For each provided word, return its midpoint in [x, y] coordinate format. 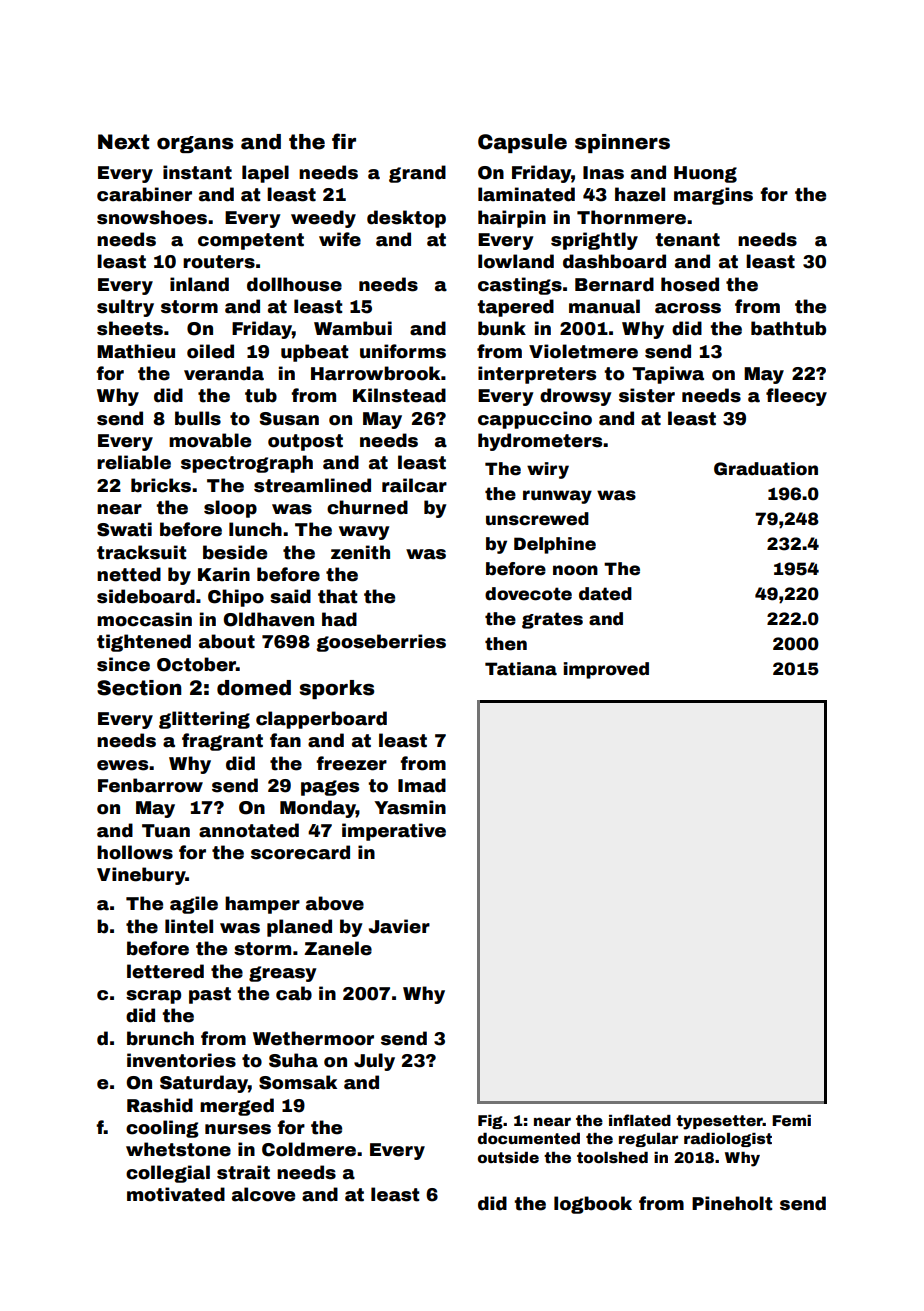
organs [195, 144]
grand [417, 174]
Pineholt [732, 1203]
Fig [490, 1122]
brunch [160, 1038]
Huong [705, 174]
